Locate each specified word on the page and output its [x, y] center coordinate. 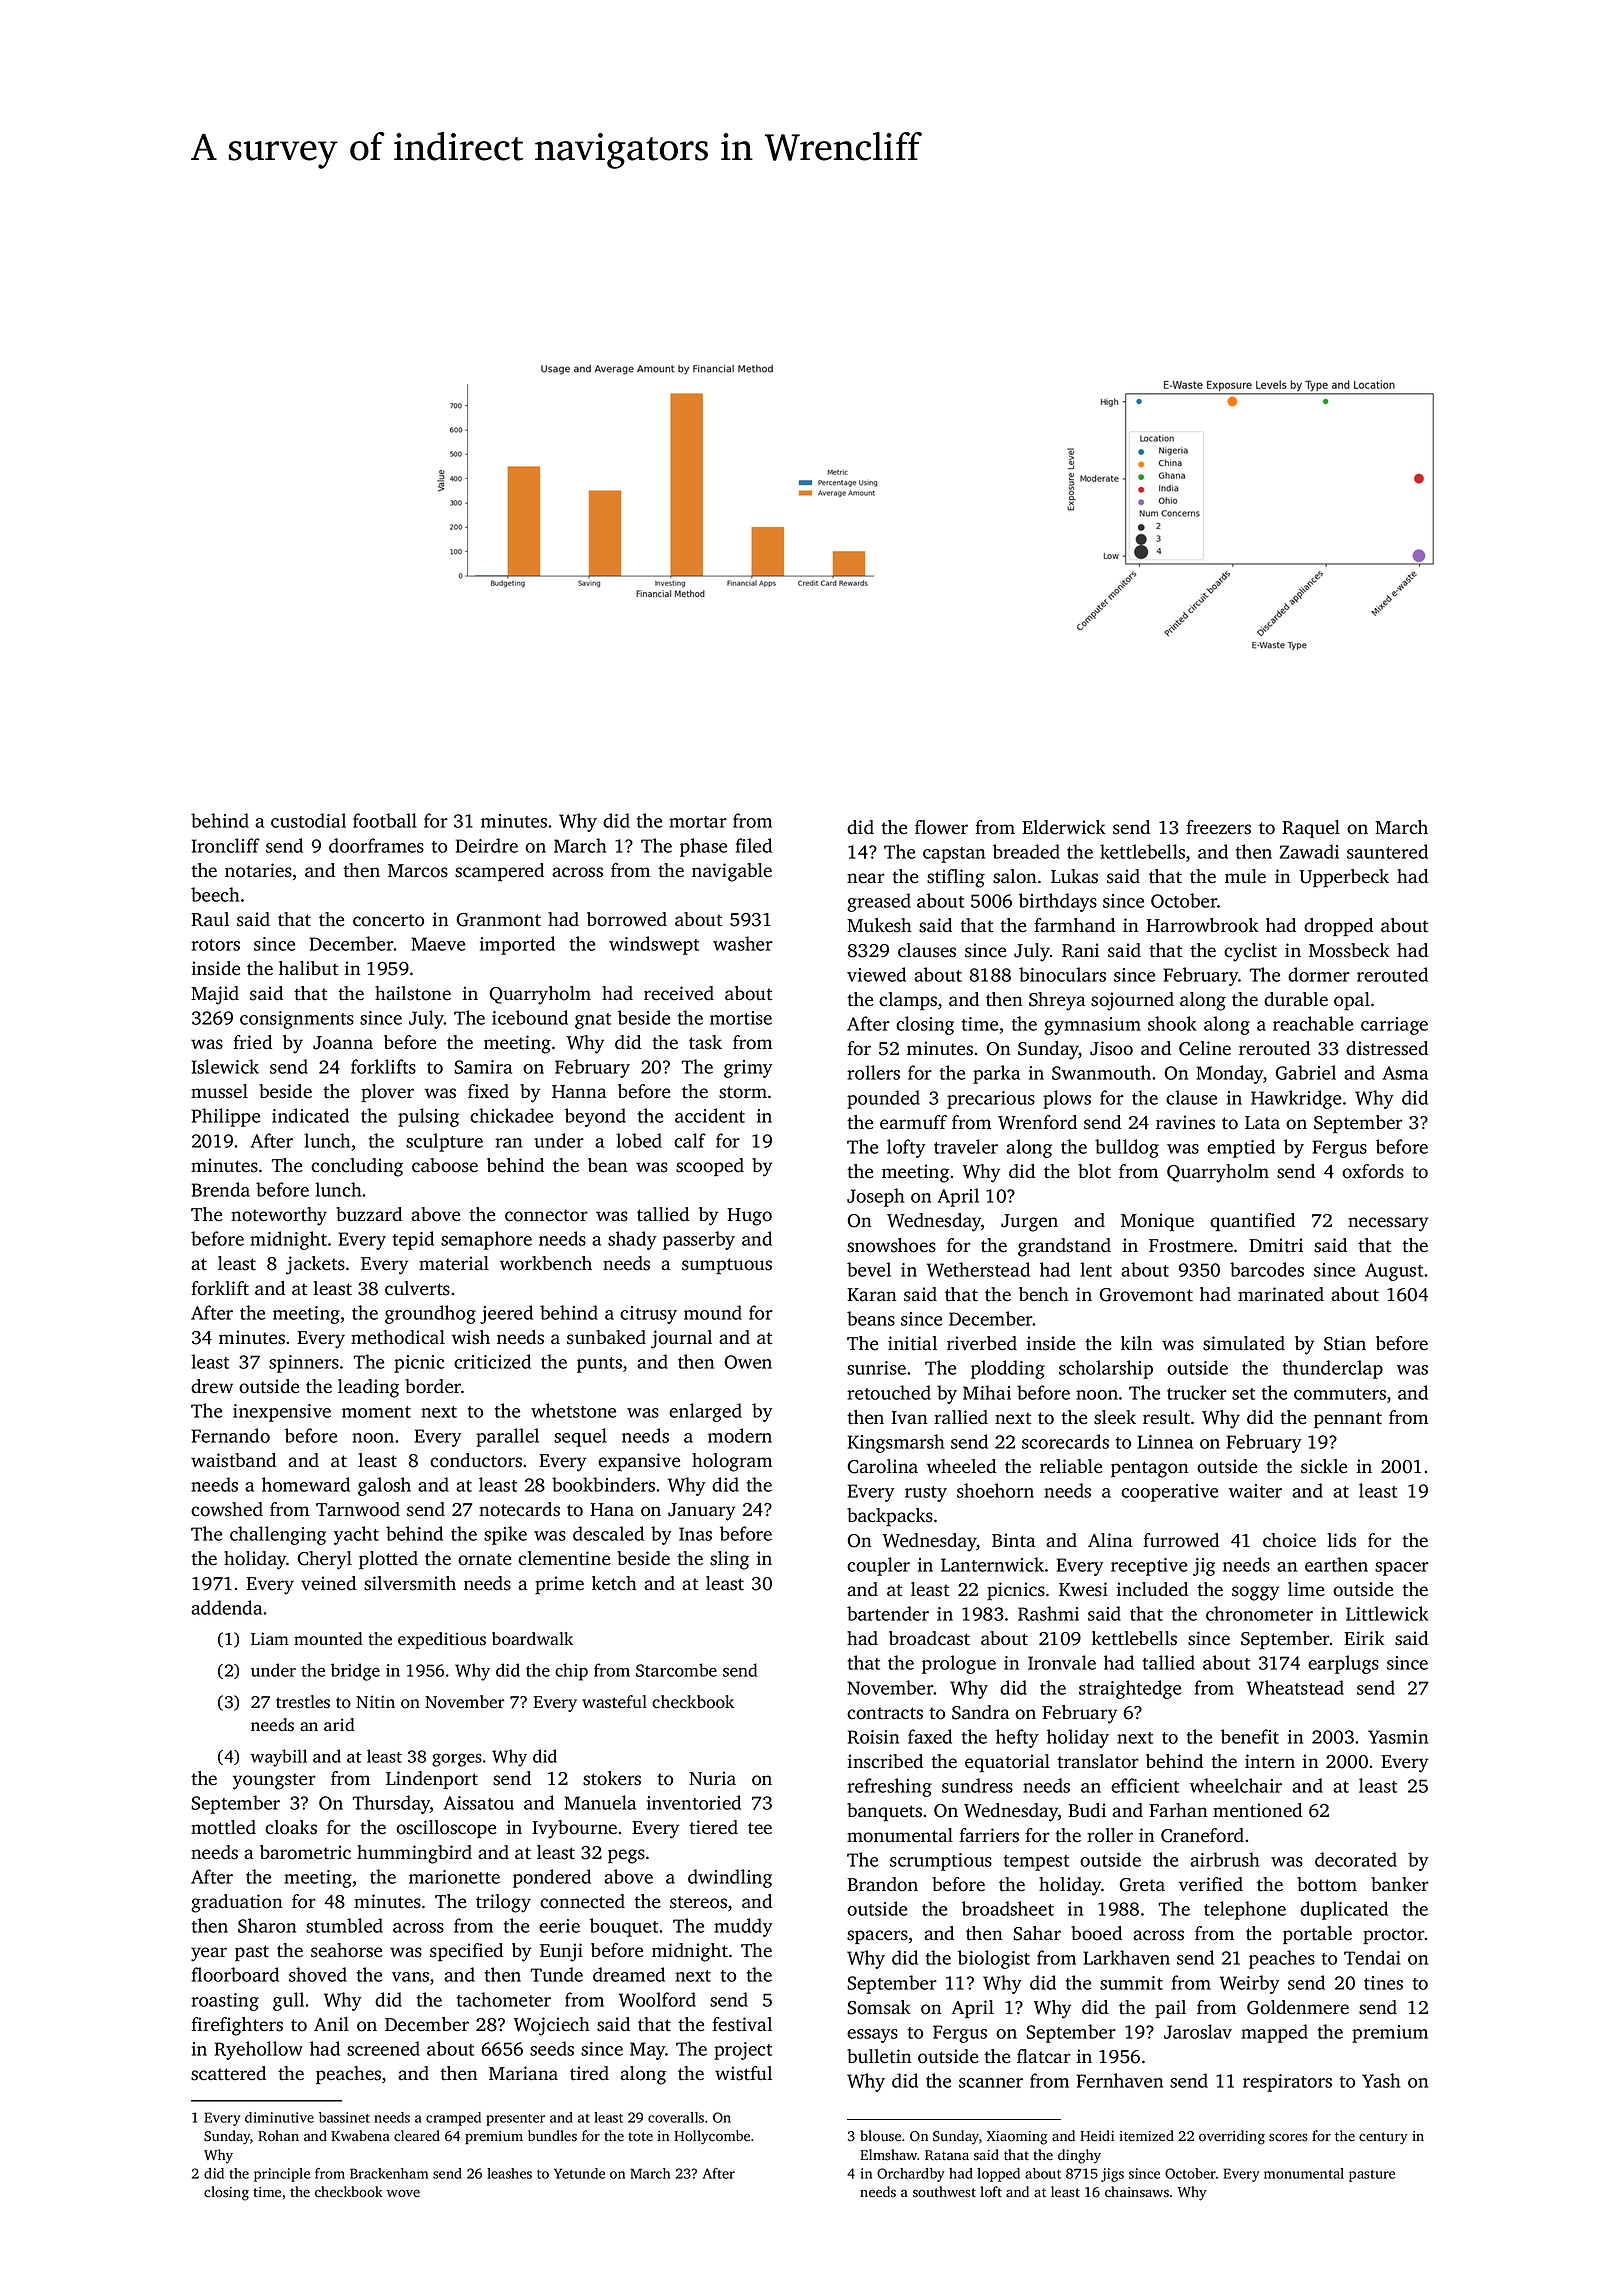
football [385, 820]
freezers [1218, 827]
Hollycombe [712, 2137]
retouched [889, 1392]
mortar [698, 822]
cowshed [227, 1509]
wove [403, 2193]
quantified [1252, 1222]
